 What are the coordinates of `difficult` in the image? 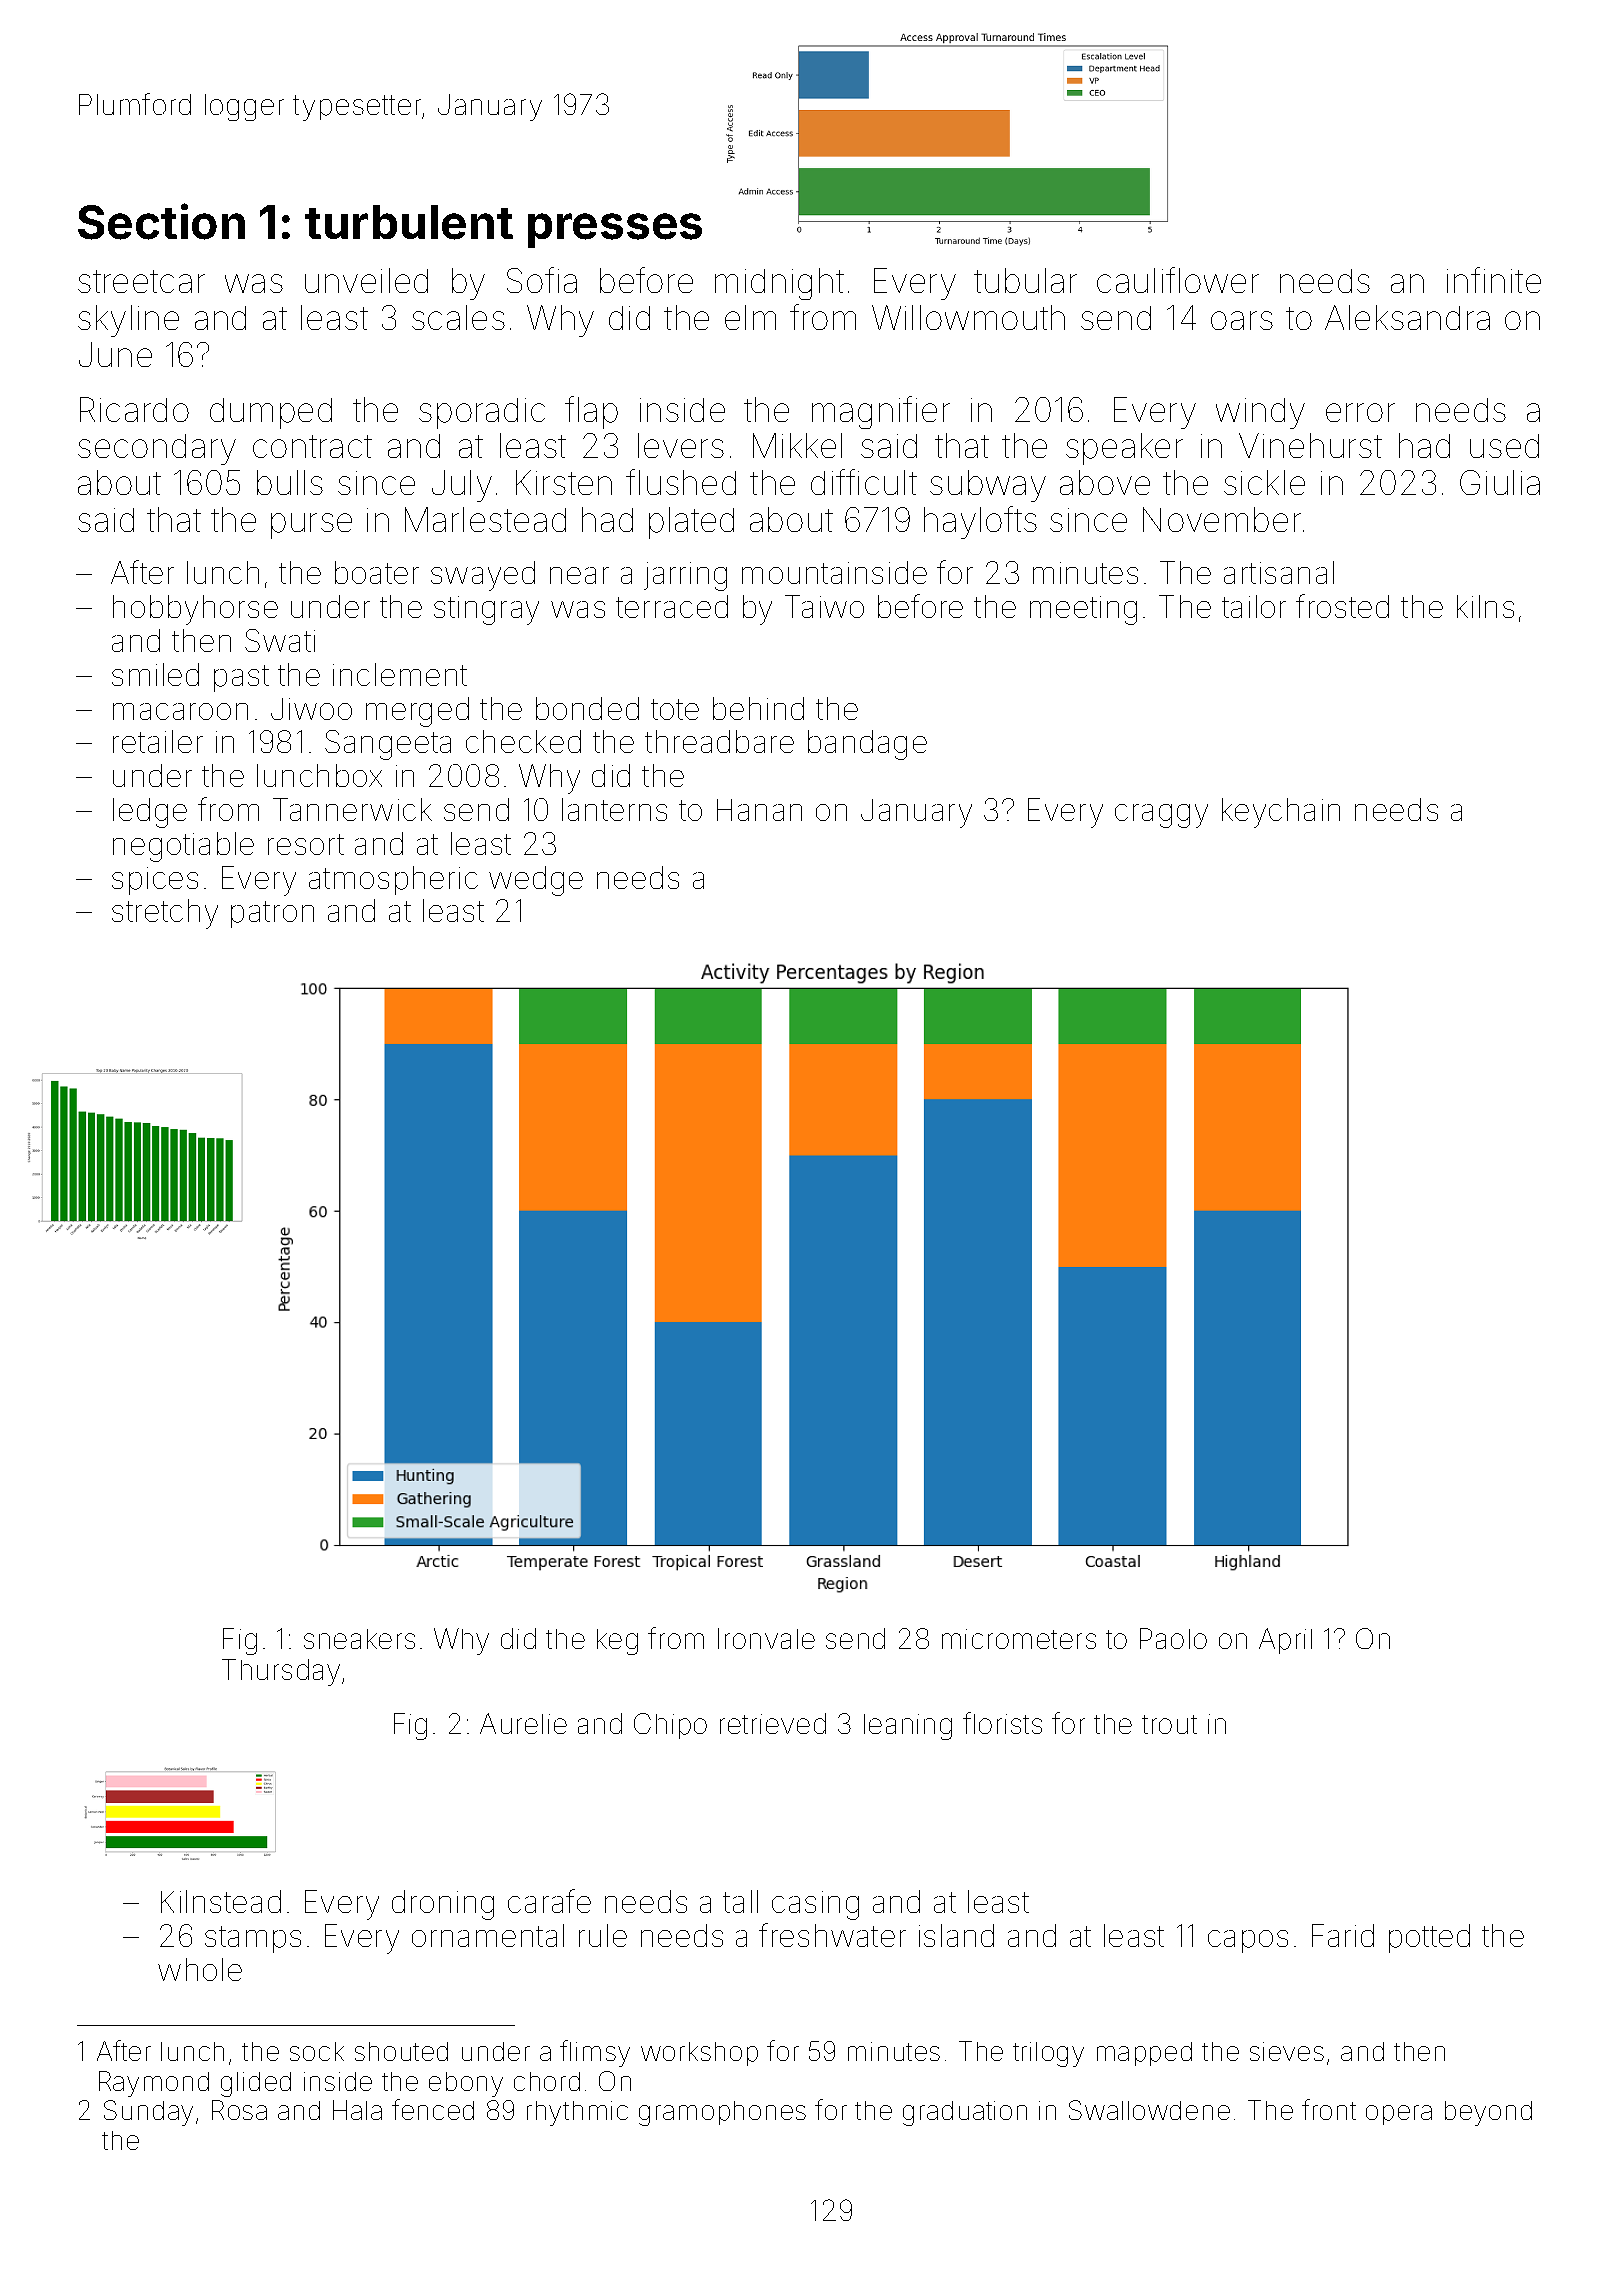 It's located at (864, 482).
